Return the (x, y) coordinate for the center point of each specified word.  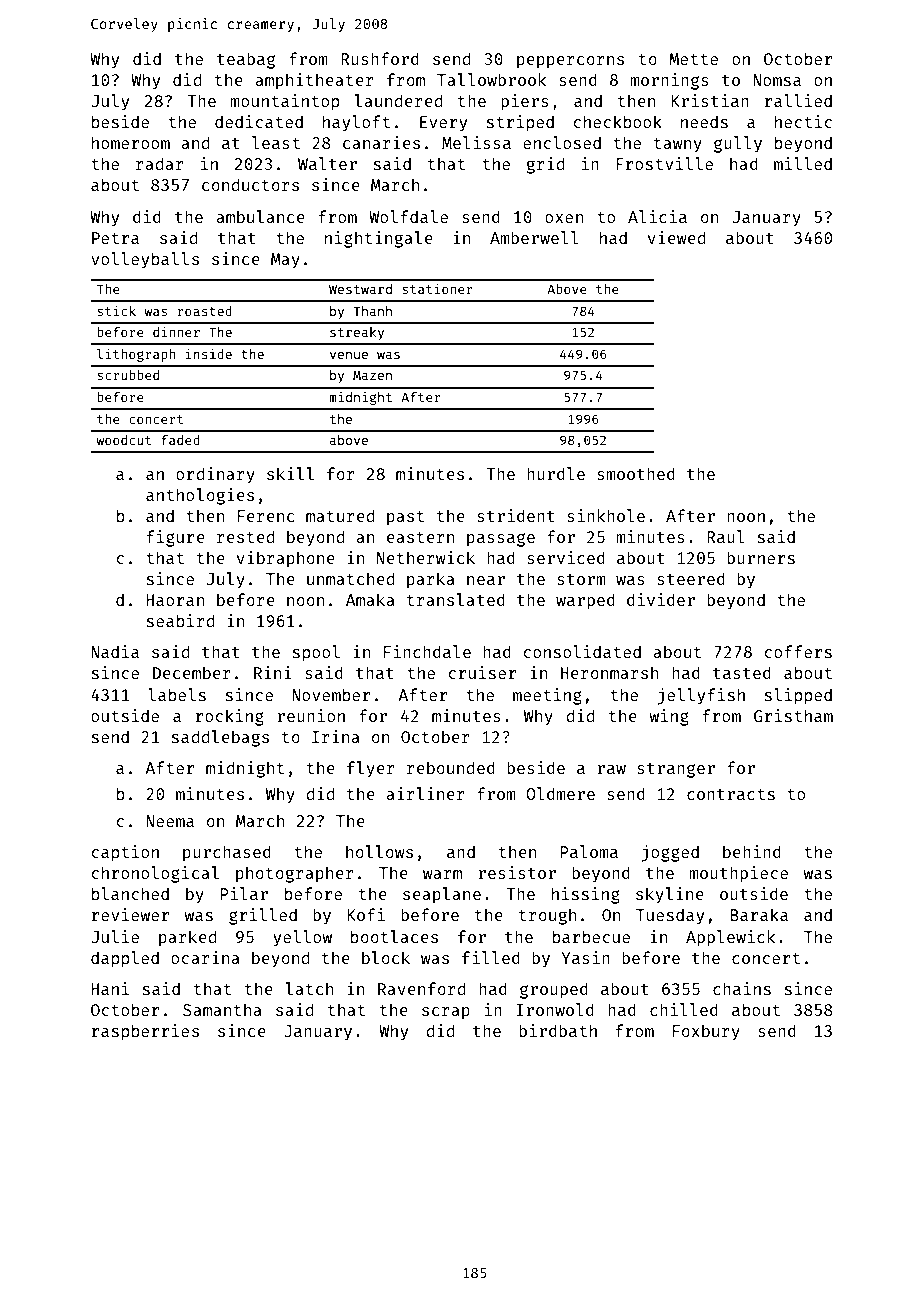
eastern (420, 537)
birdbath (558, 1030)
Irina (336, 736)
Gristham (793, 715)
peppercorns (570, 62)
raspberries (145, 1032)
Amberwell (534, 237)
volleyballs (145, 260)
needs (704, 121)
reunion (311, 715)
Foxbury (706, 1032)
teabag (246, 60)
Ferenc (266, 516)
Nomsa (777, 80)
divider (661, 599)
